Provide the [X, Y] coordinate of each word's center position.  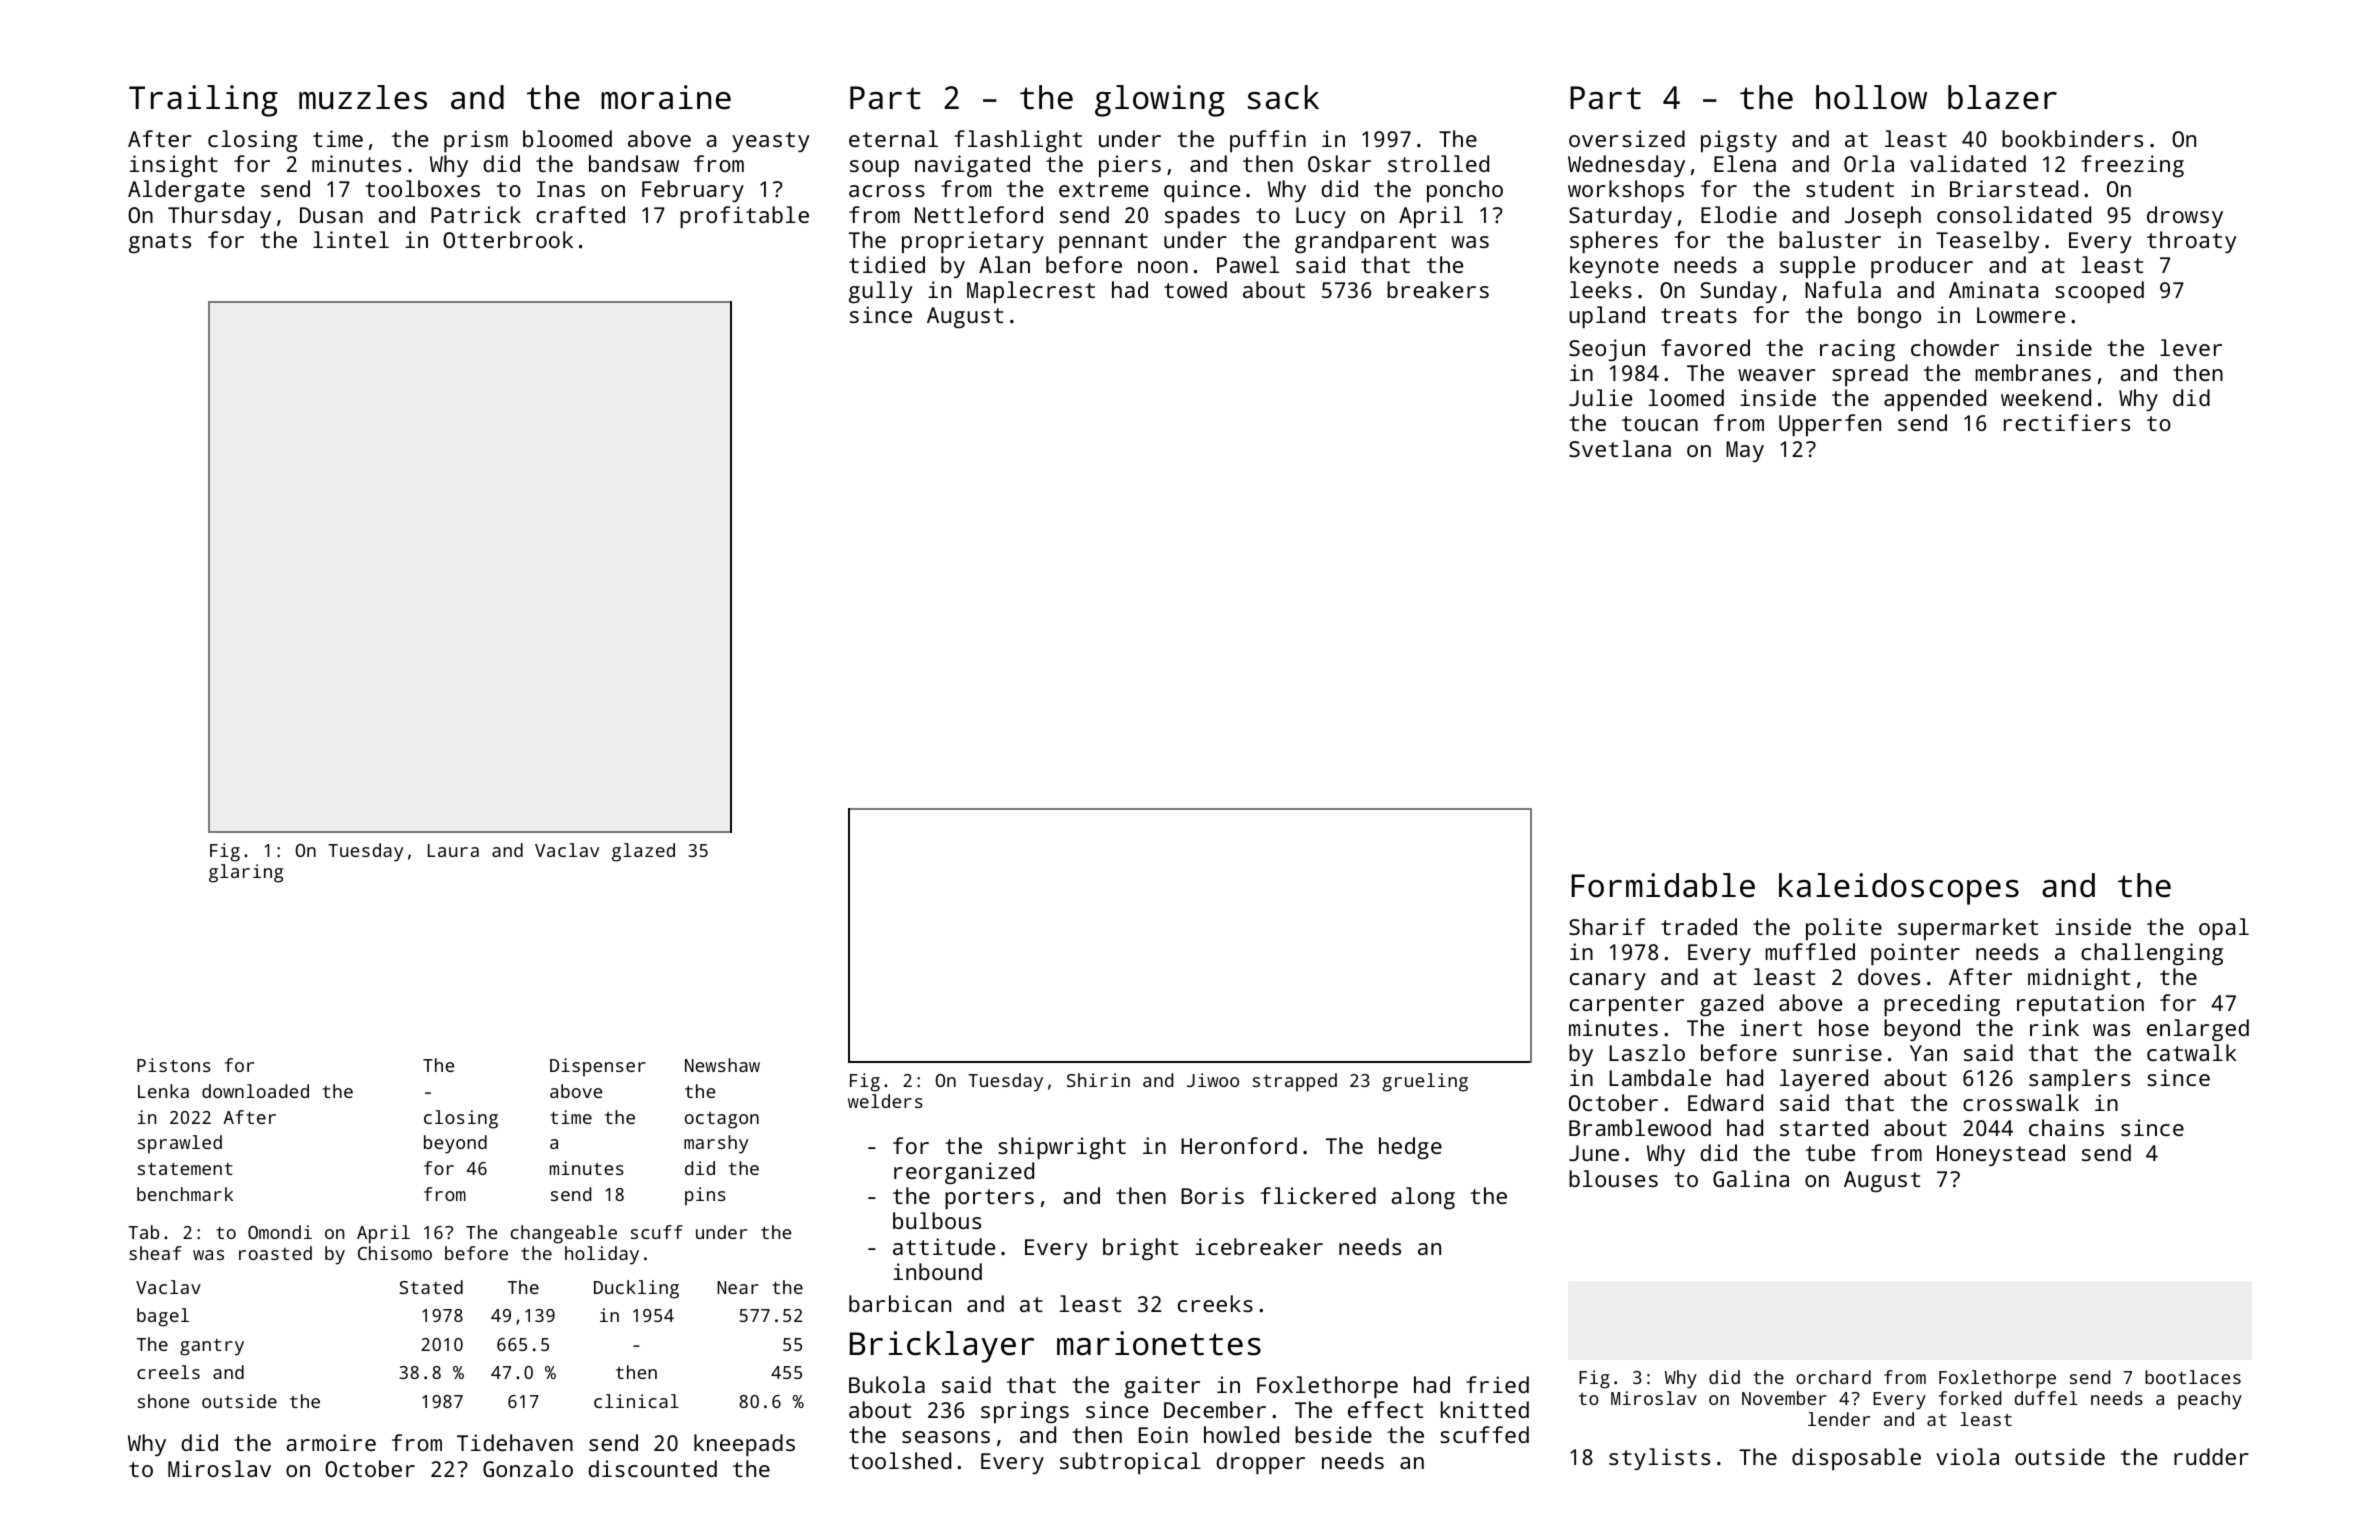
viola [1967, 1456]
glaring [246, 873]
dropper [1260, 1463]
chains [2066, 1127]
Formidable [1663, 885]
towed [1195, 289]
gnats [160, 243]
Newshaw [722, 1065]
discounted [652, 1468]
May [1745, 451]
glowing [1160, 101]
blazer [2002, 97]
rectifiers [2067, 422]
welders [885, 1101]
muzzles [363, 97]
